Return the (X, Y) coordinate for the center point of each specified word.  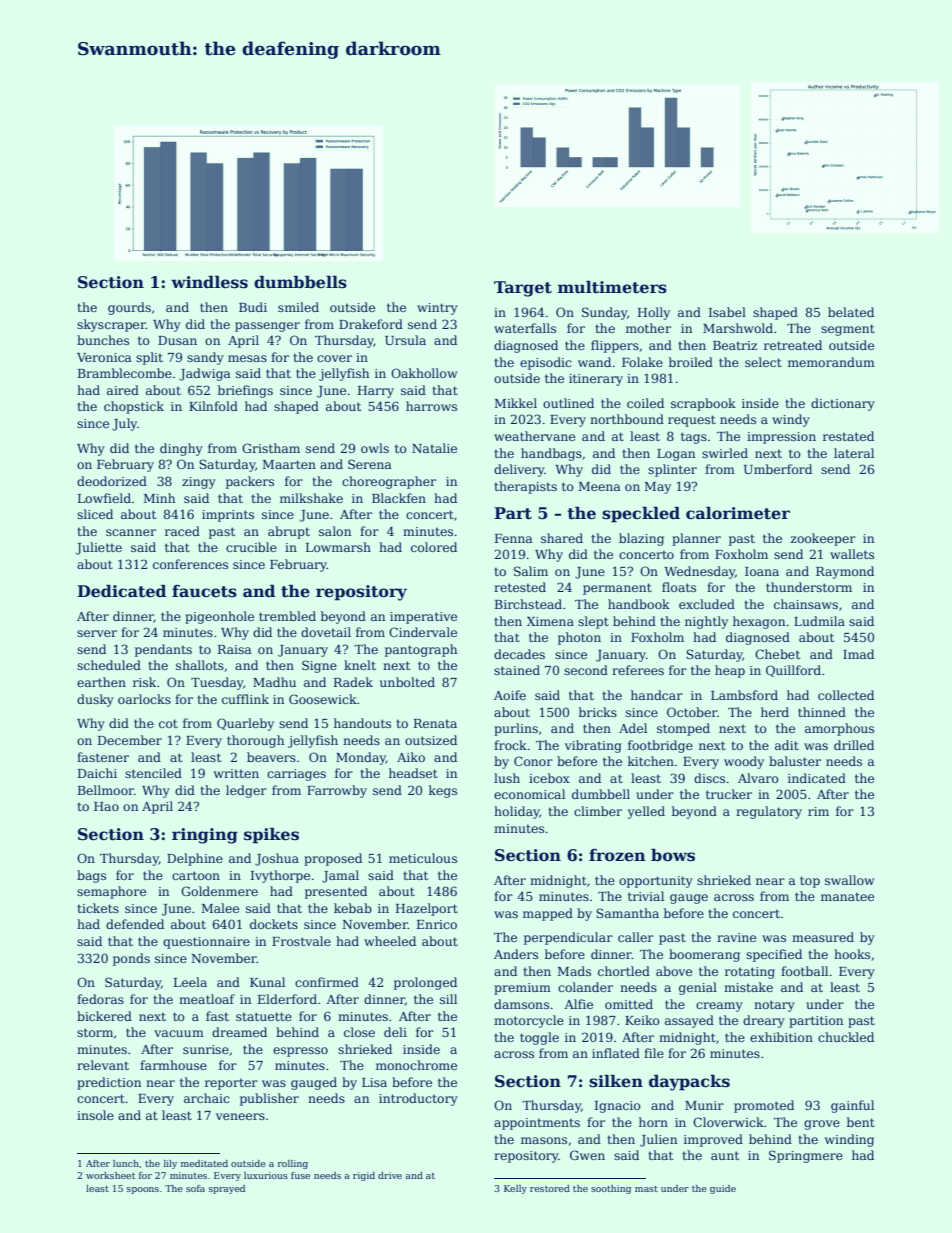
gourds (129, 308)
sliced (95, 514)
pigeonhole (219, 617)
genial (698, 988)
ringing (205, 836)
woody (744, 762)
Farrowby (337, 791)
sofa (195, 1188)
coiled (645, 403)
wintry (437, 309)
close (359, 1032)
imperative (423, 618)
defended (135, 924)
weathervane (534, 436)
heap (730, 671)
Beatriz (735, 345)
